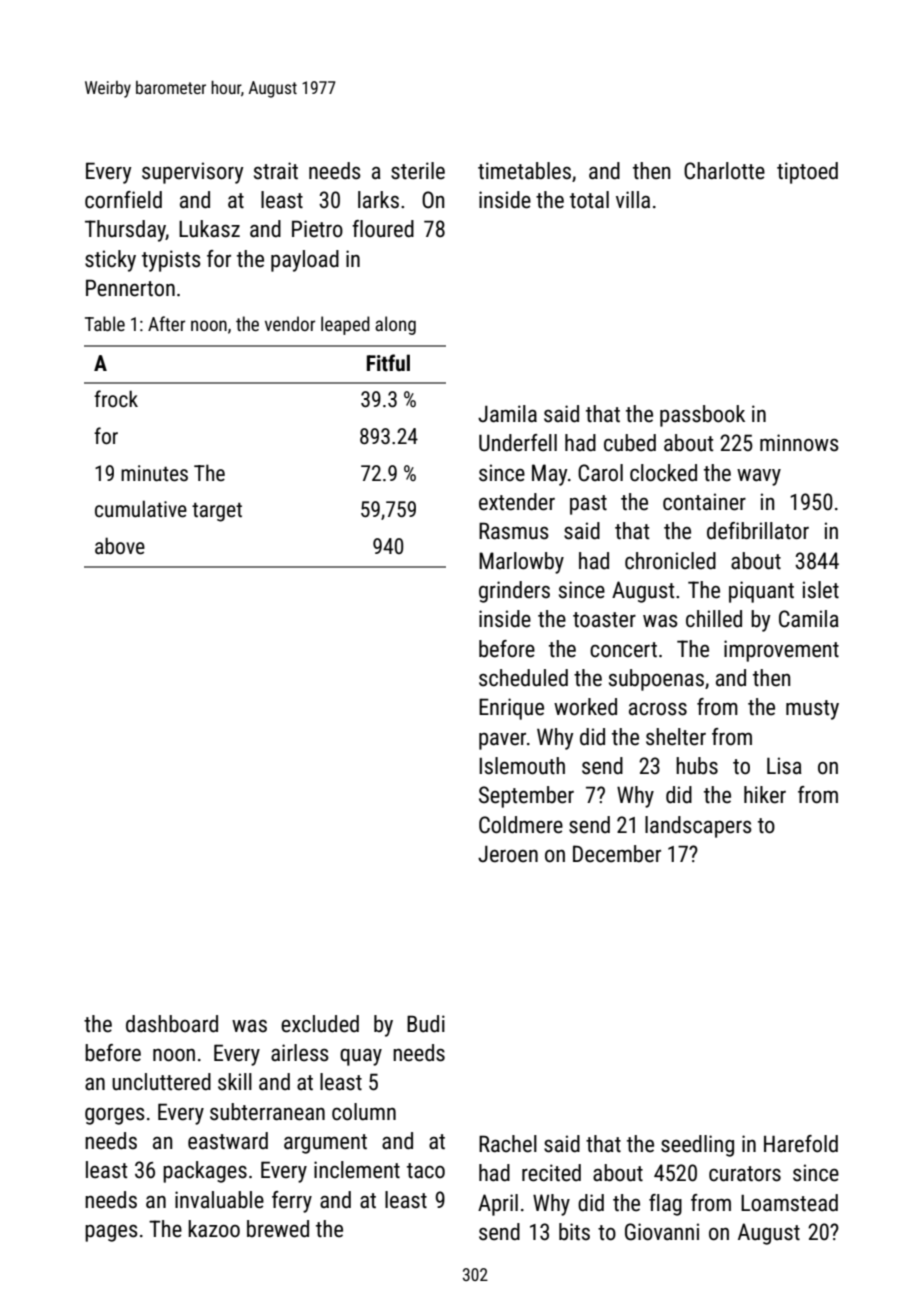 The height and width of the screenshot is (1311, 924). I want to click on target, so click(217, 512).
